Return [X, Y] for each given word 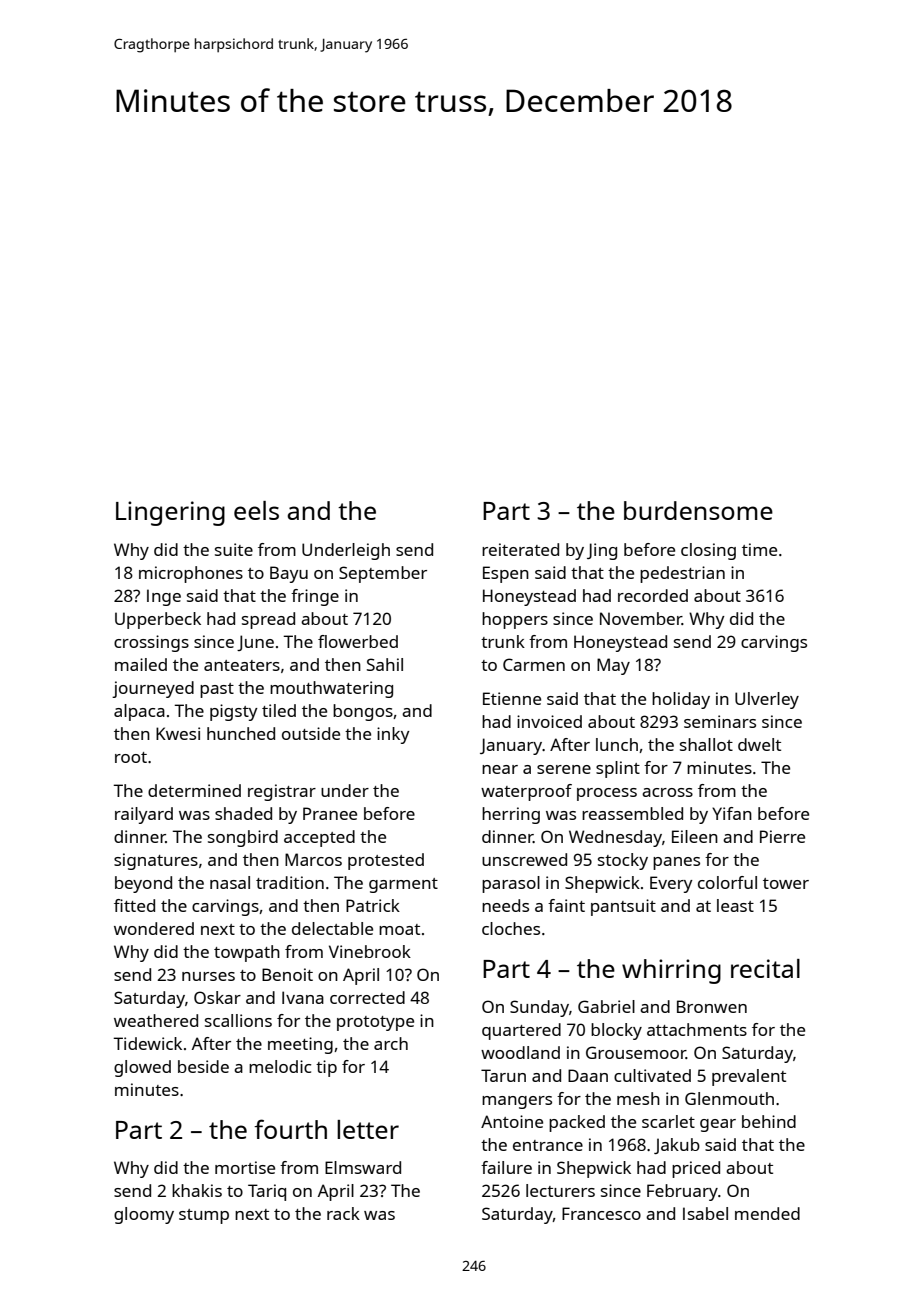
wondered [154, 928]
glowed [142, 1068]
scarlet [668, 1121]
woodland [520, 1052]
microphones [191, 574]
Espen [506, 574]
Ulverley [767, 700]
